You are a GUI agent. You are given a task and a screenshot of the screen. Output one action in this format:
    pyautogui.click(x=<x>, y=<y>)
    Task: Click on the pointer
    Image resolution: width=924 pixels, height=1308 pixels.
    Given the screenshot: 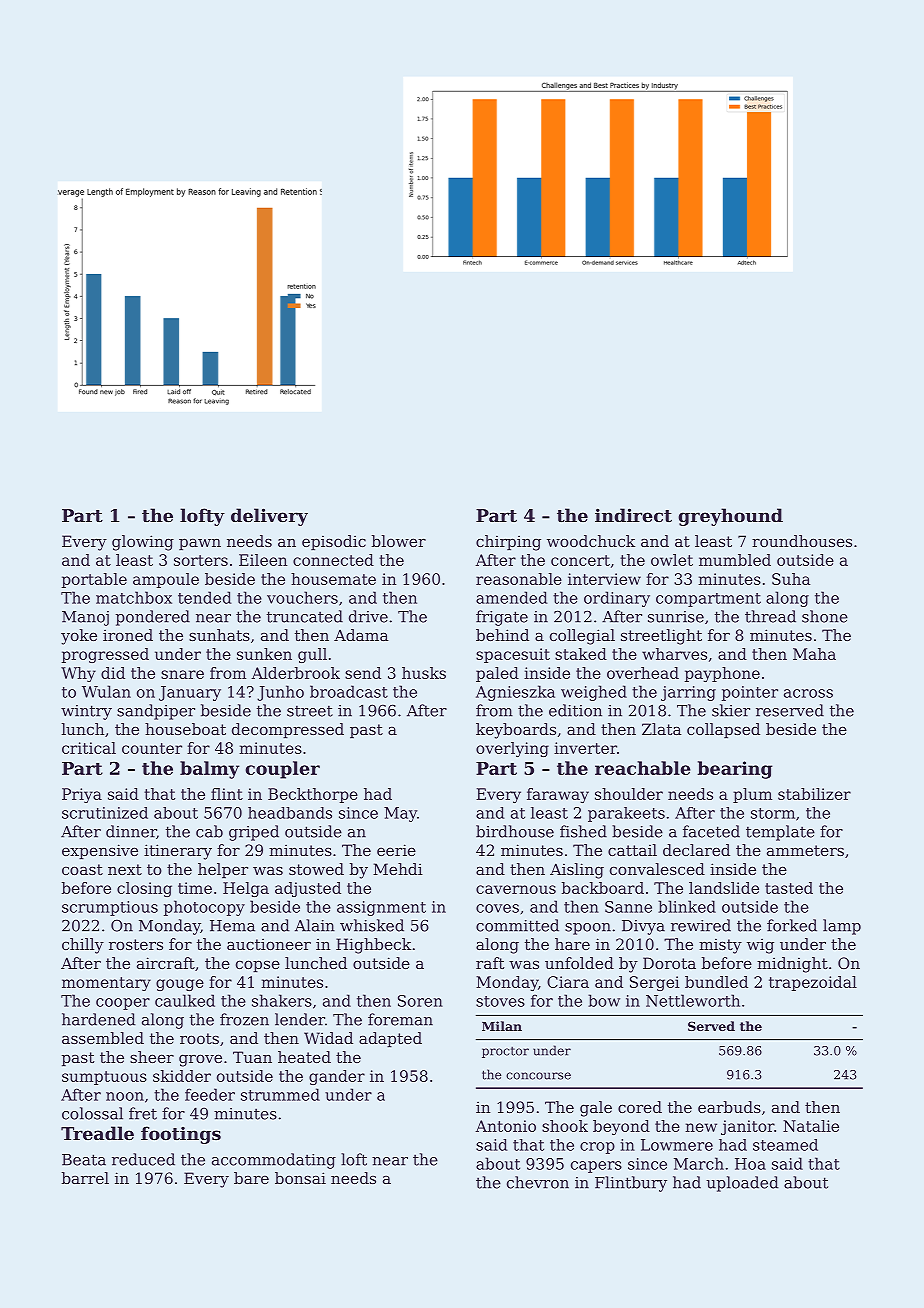 What is the action you would take?
    pyautogui.click(x=750, y=693)
